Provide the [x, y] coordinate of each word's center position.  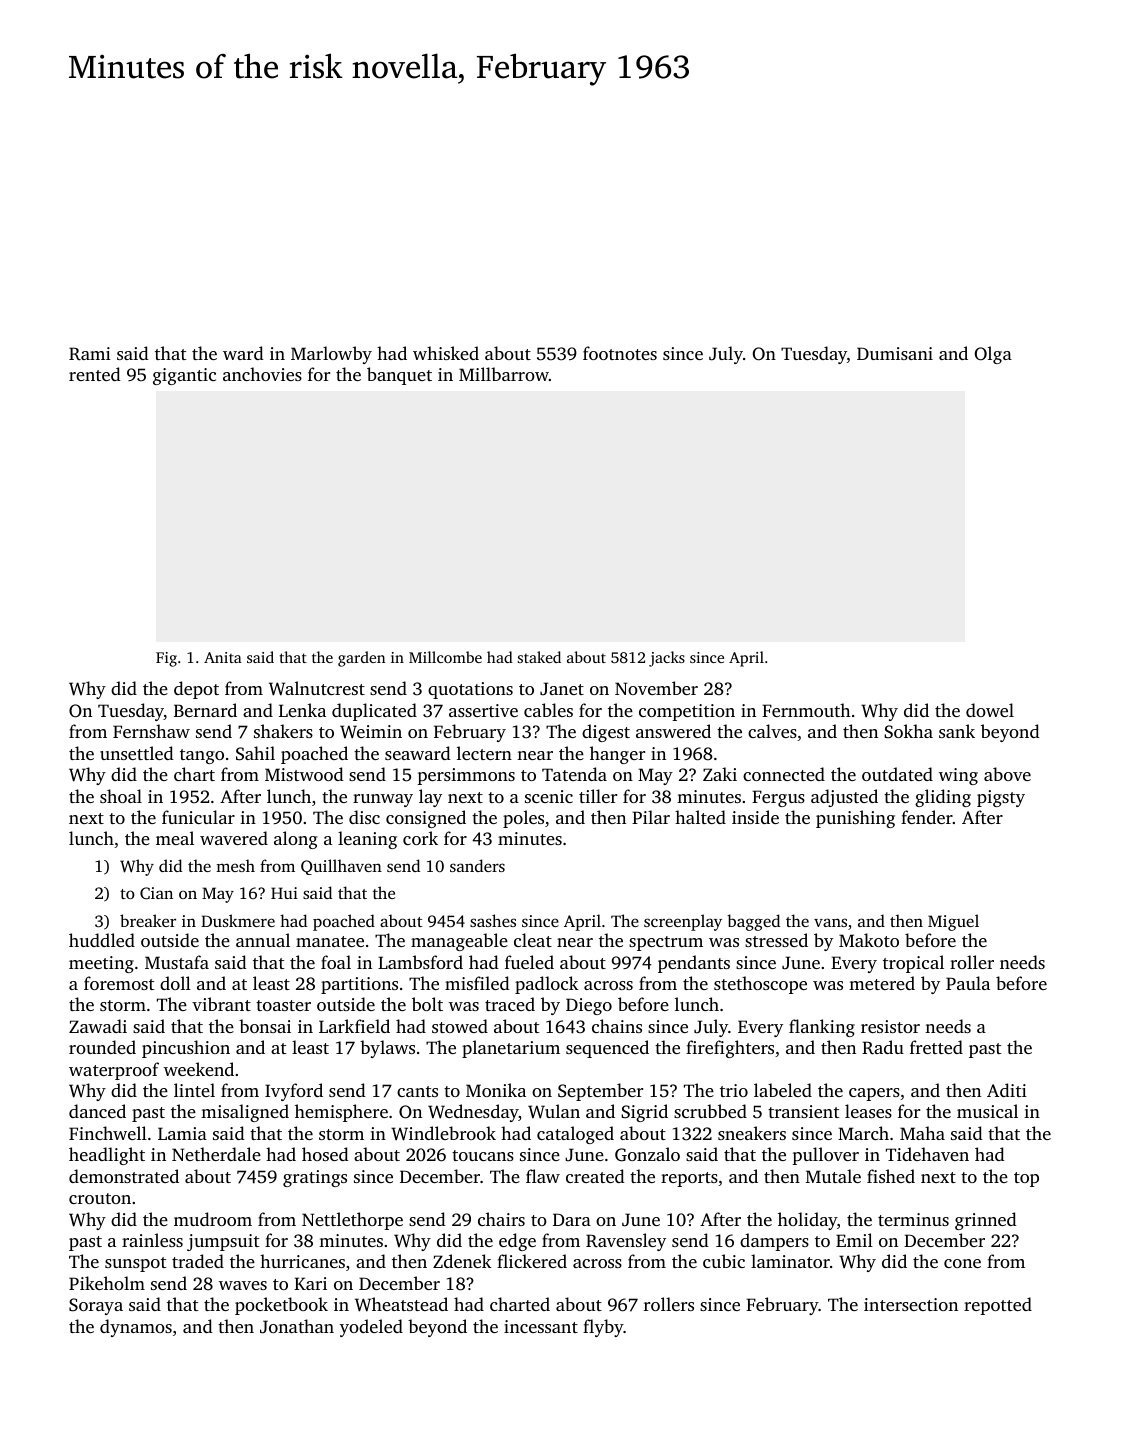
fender [927, 817]
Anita [223, 657]
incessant [541, 1326]
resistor [890, 1026]
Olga [993, 355]
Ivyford [294, 1092]
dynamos [136, 1328]
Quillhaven [341, 867]
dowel [990, 710]
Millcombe [445, 657]
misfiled [477, 983]
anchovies [262, 374]
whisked [446, 353]
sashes [493, 920]
